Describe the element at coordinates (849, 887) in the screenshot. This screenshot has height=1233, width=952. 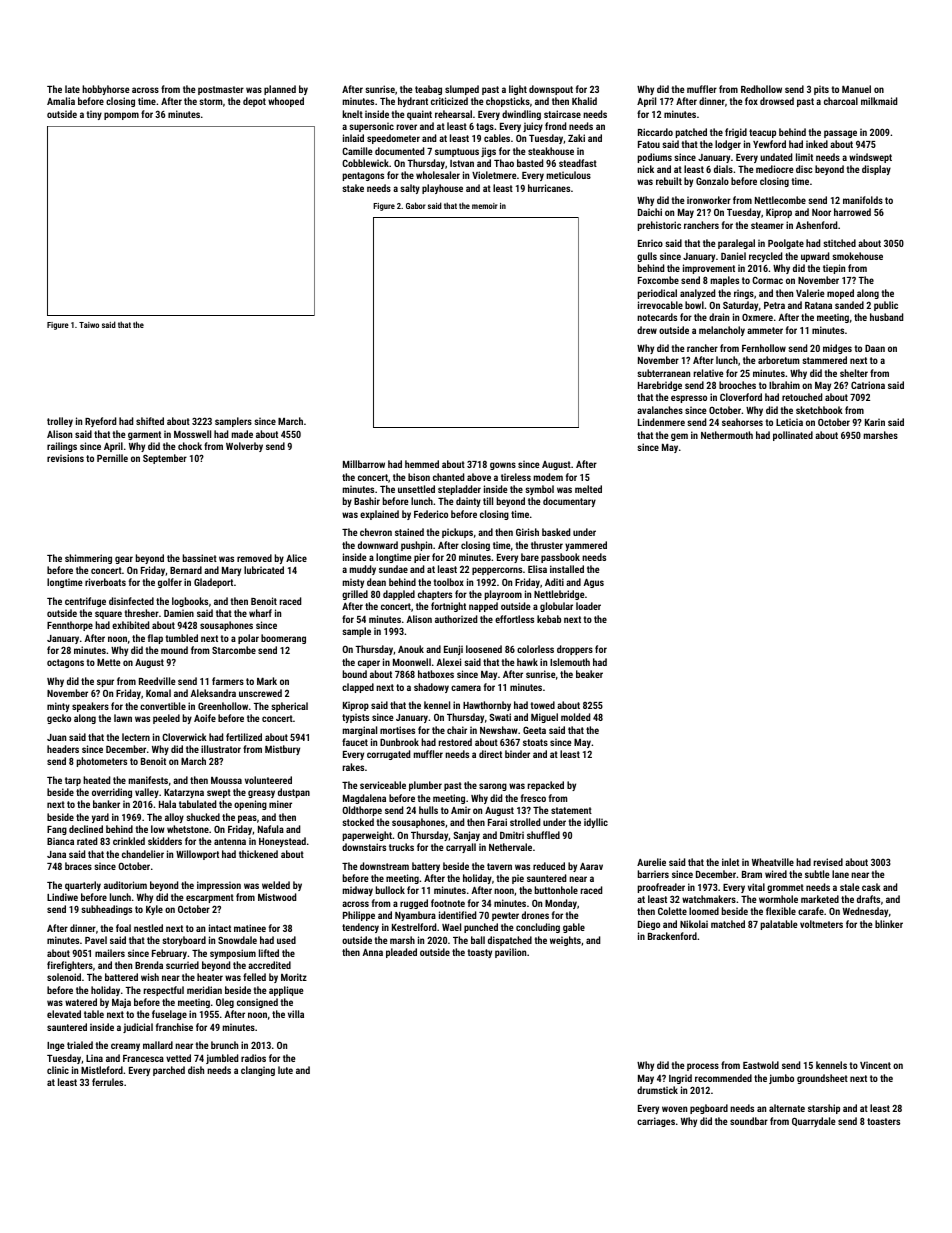
I see `stale` at that location.
